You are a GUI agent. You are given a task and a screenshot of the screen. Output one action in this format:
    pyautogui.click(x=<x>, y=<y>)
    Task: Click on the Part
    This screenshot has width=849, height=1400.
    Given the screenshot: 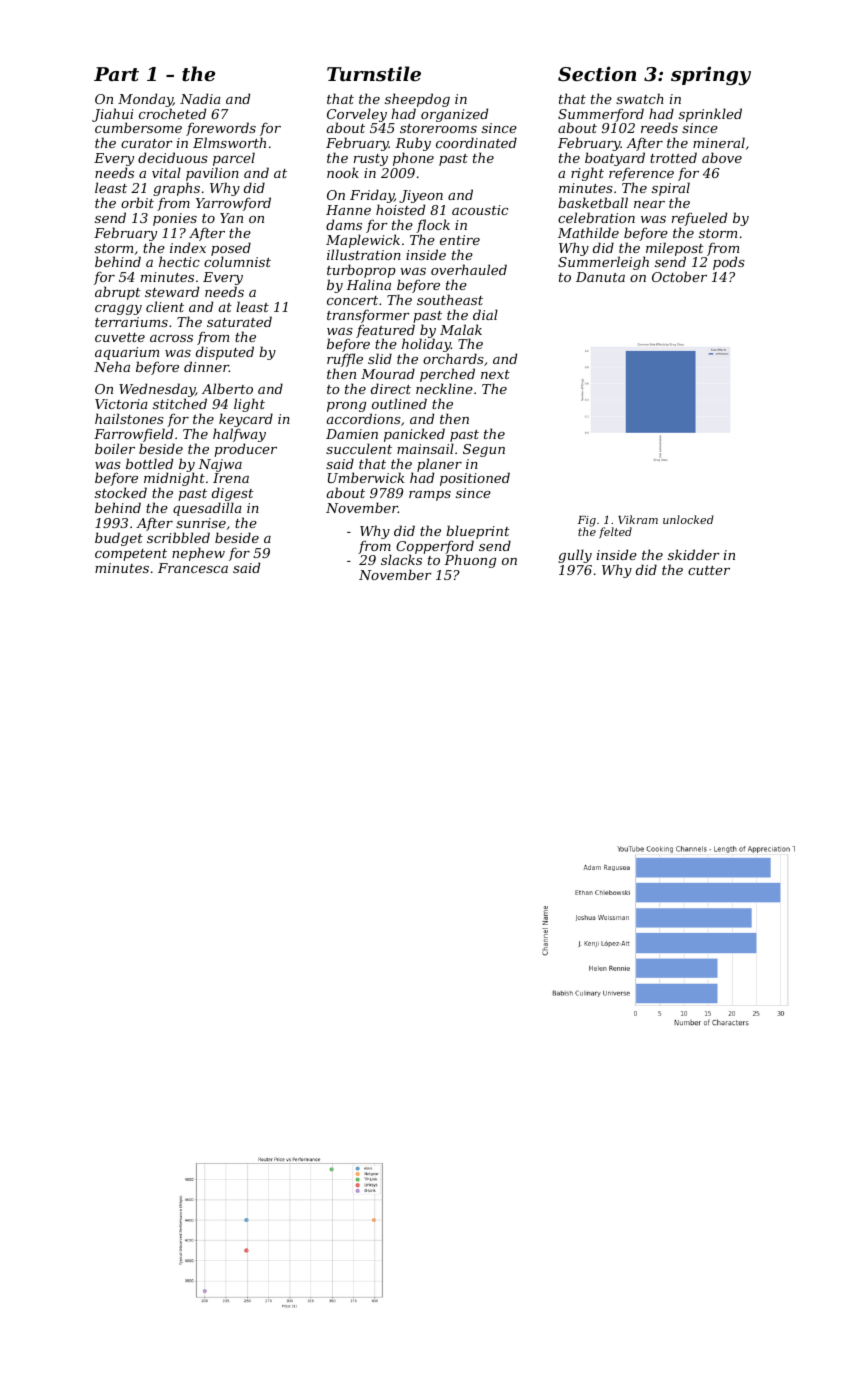 What is the action you would take?
    pyautogui.click(x=116, y=74)
